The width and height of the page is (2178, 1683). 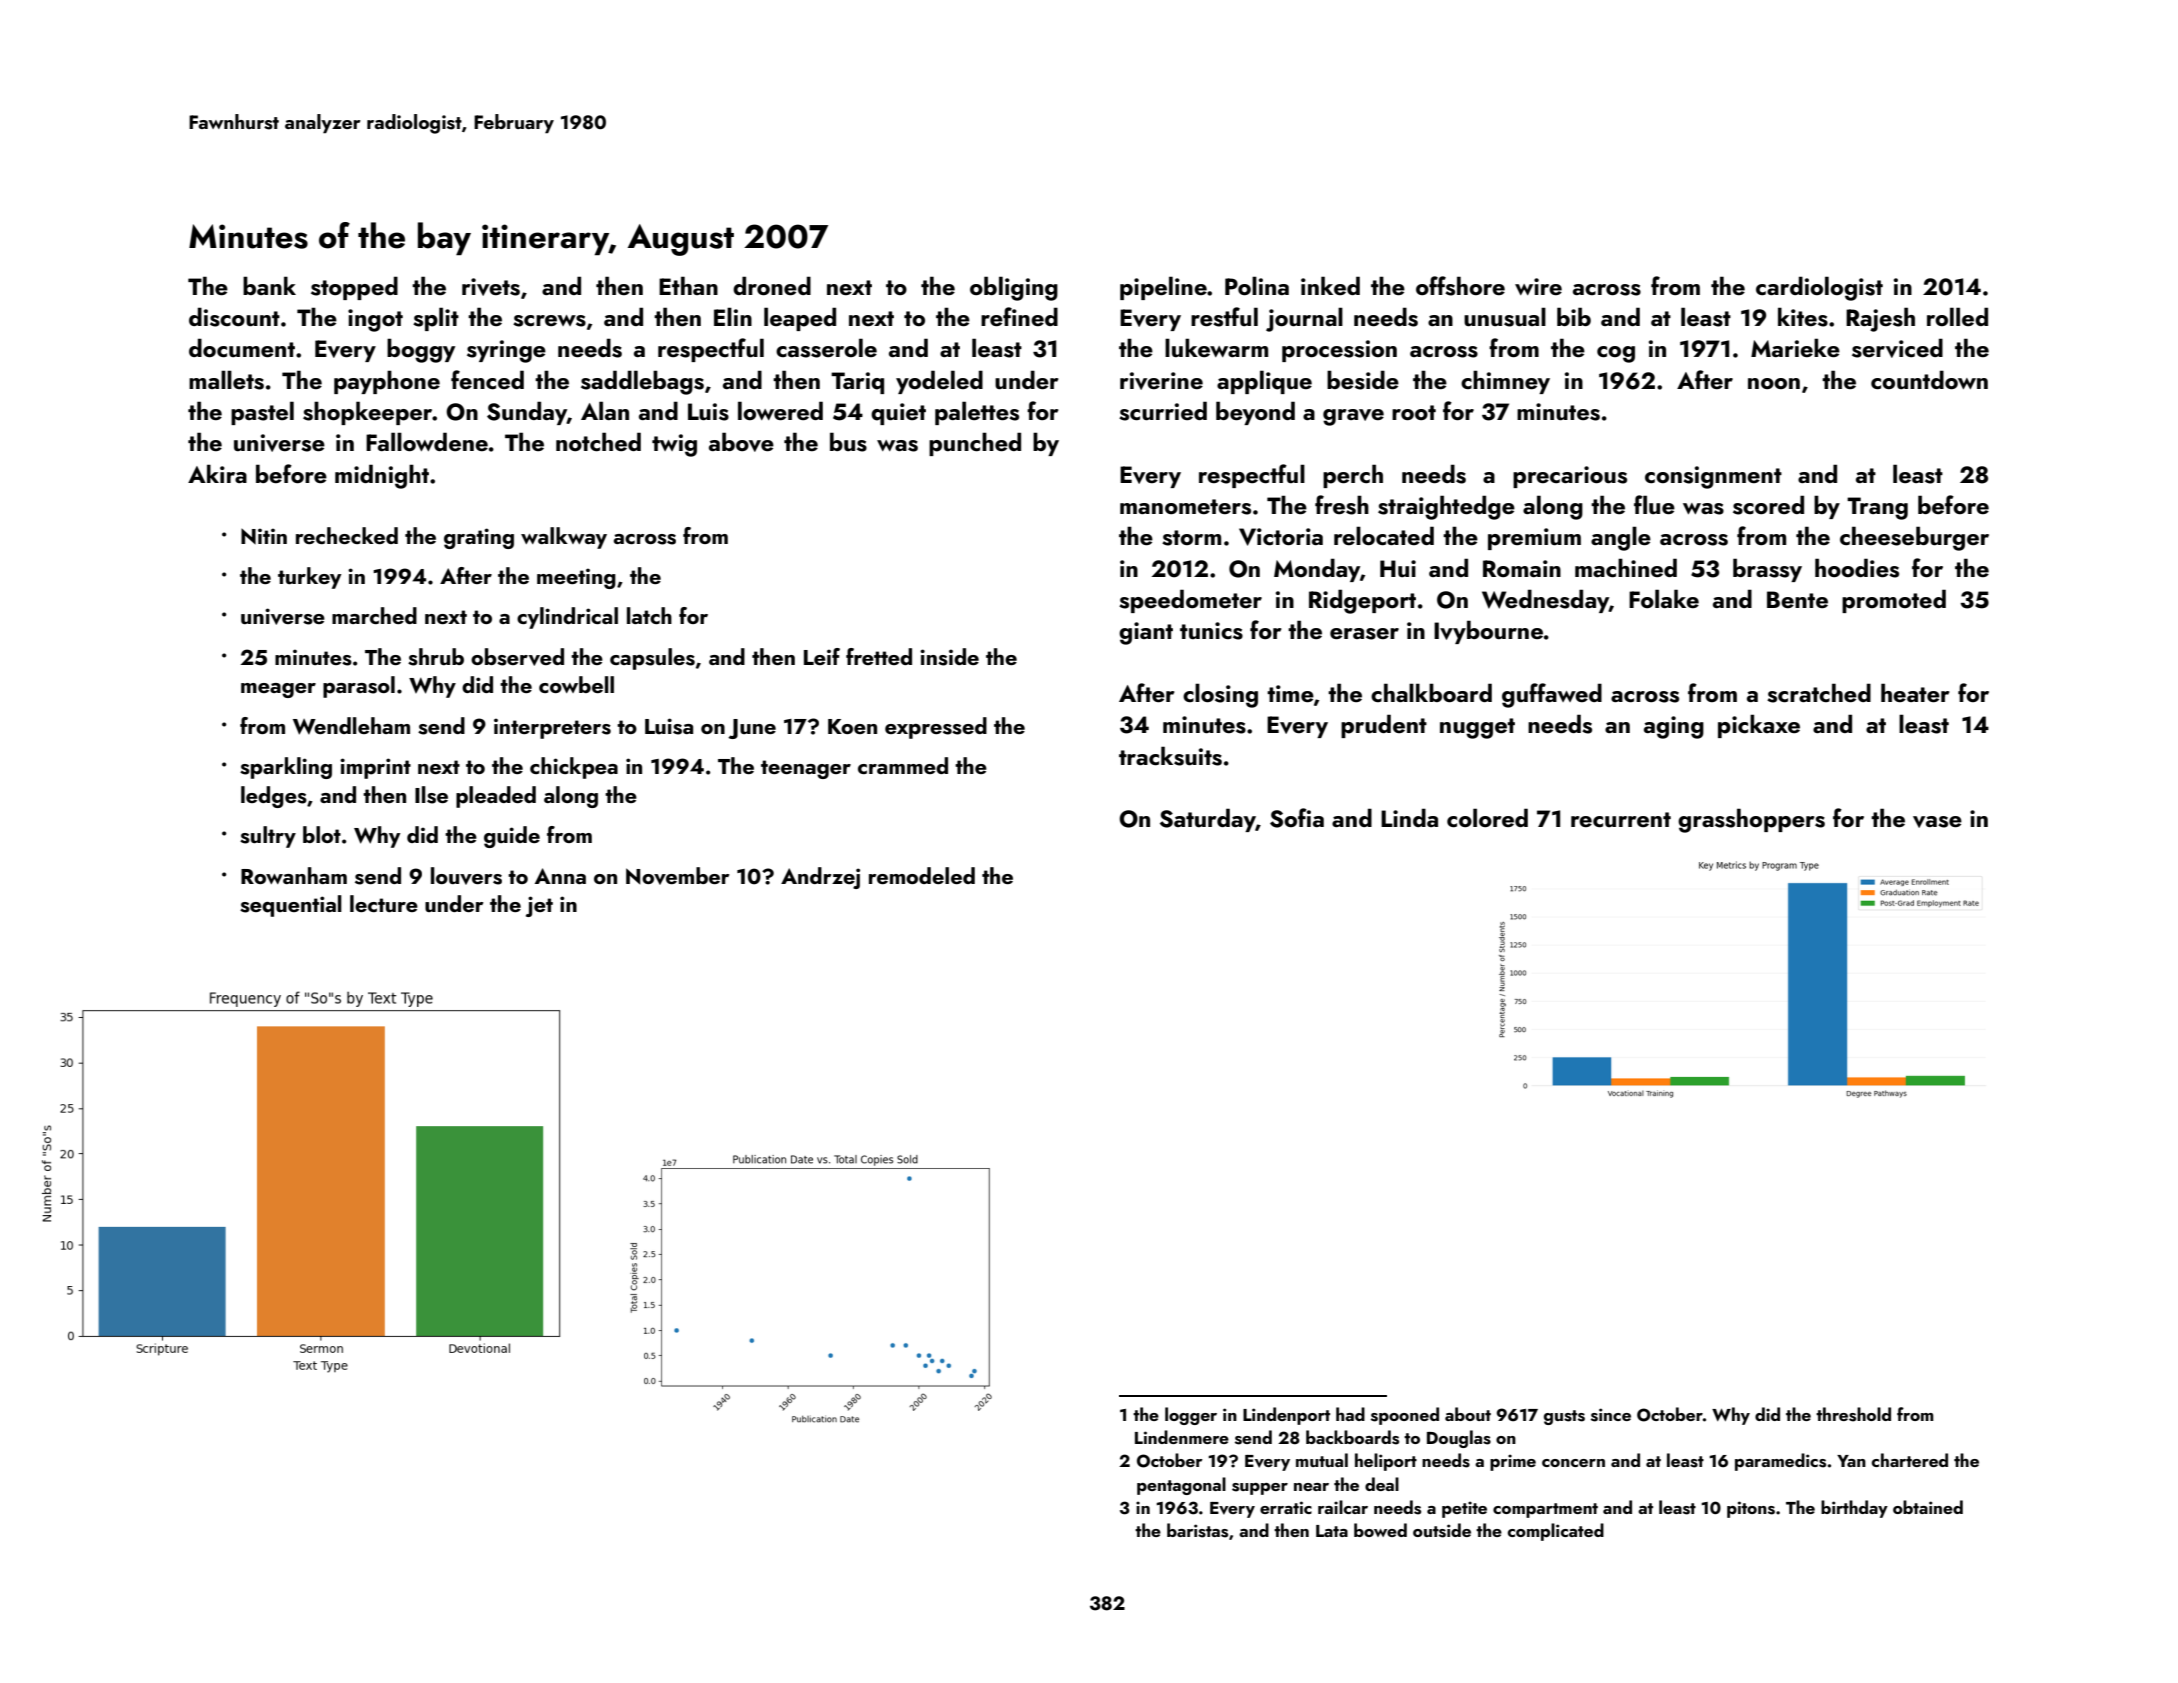 I want to click on Bente, so click(x=1797, y=599).
